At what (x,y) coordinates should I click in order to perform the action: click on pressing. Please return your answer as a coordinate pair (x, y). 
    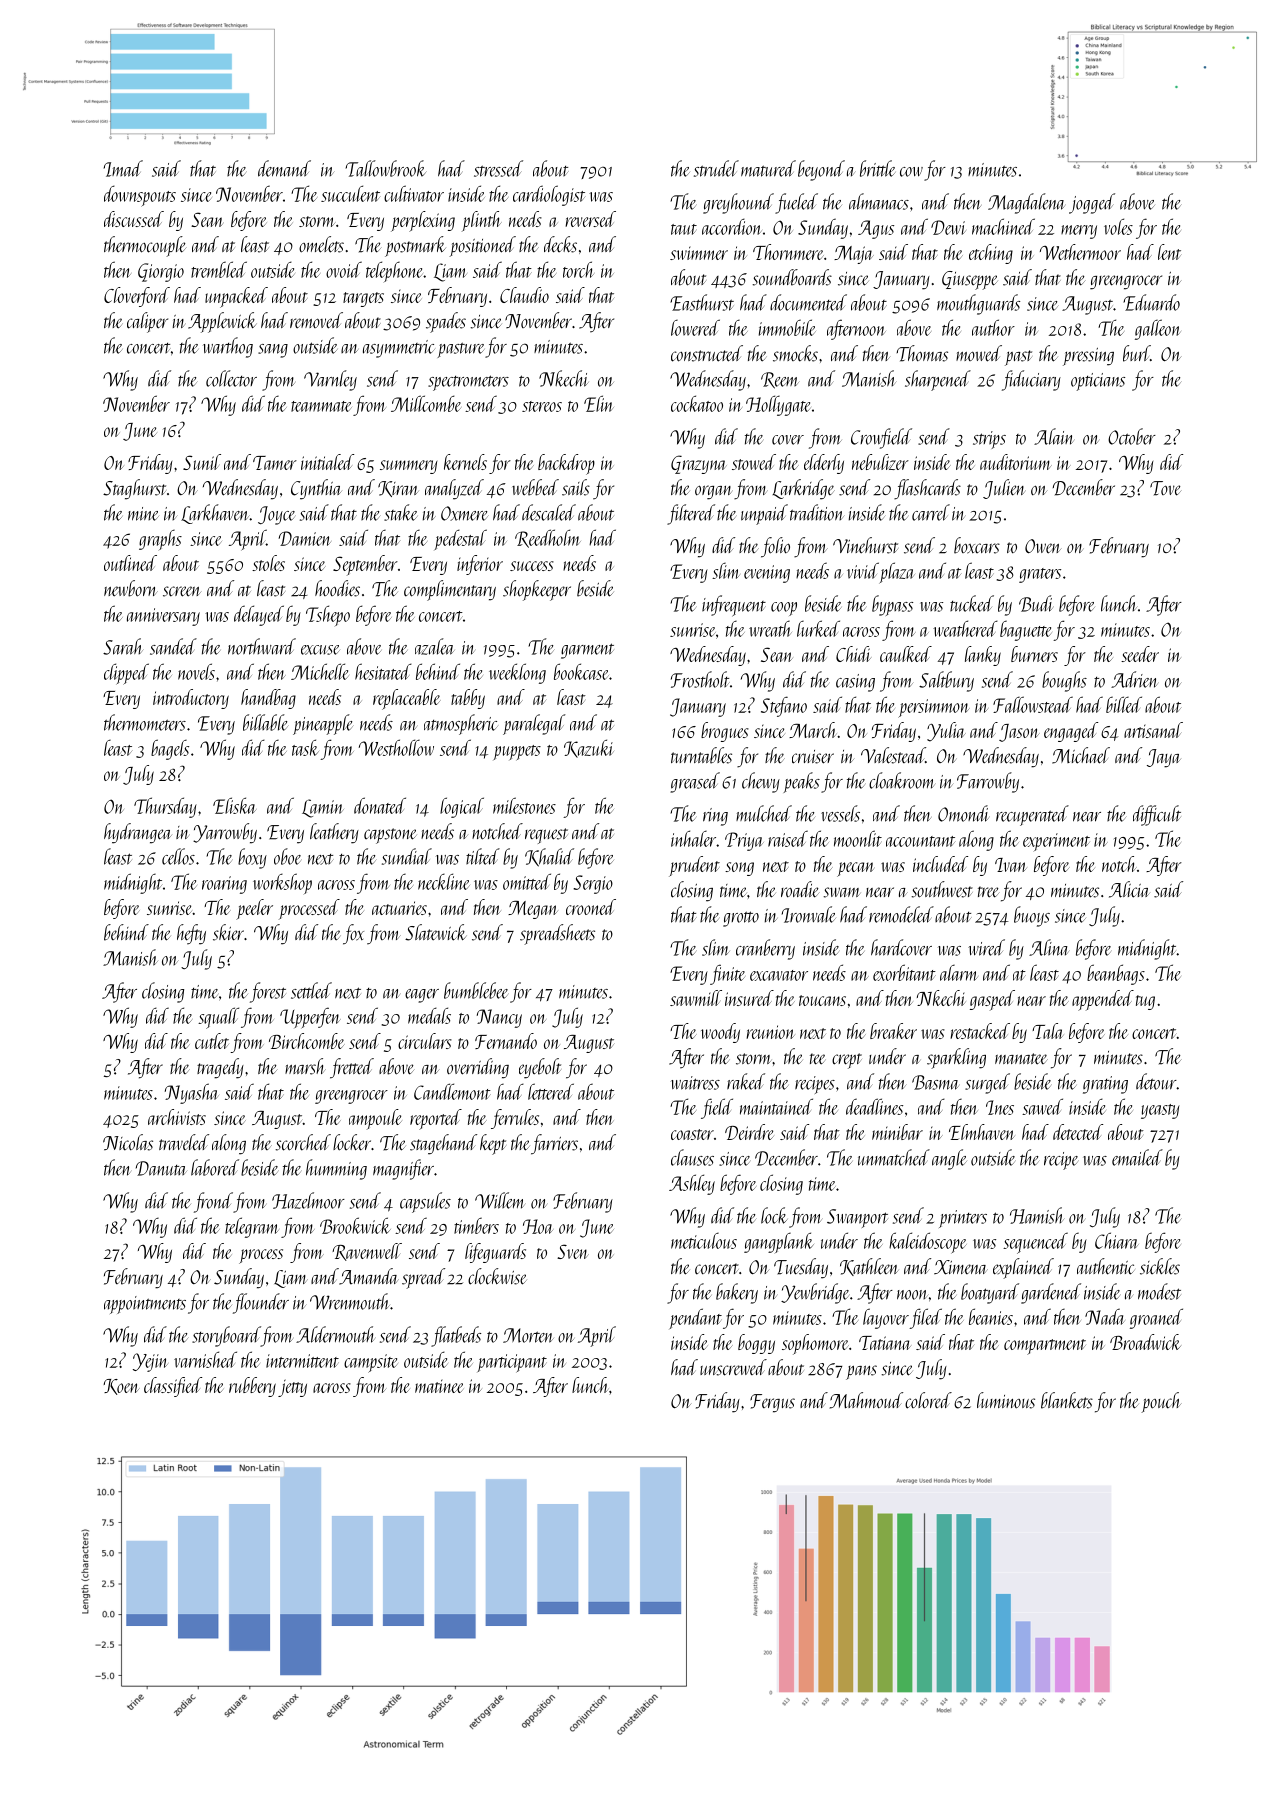
    Looking at the image, I should click on (1088, 357).
